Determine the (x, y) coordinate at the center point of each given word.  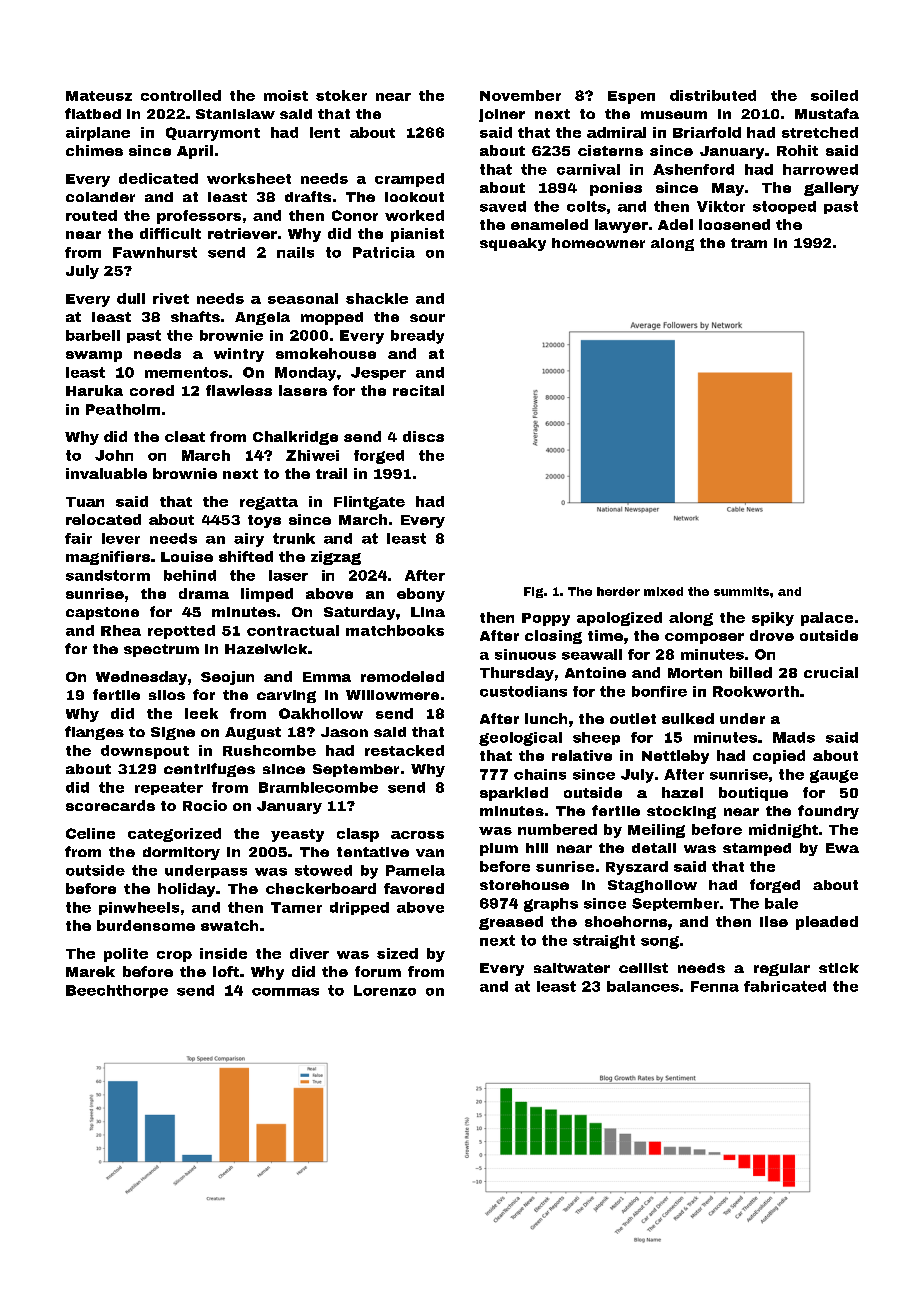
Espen (631, 97)
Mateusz (99, 96)
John (114, 455)
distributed (713, 95)
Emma (327, 677)
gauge (834, 776)
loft (226, 971)
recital (418, 390)
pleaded (827, 923)
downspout (145, 752)
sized (397, 953)
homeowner (598, 243)
